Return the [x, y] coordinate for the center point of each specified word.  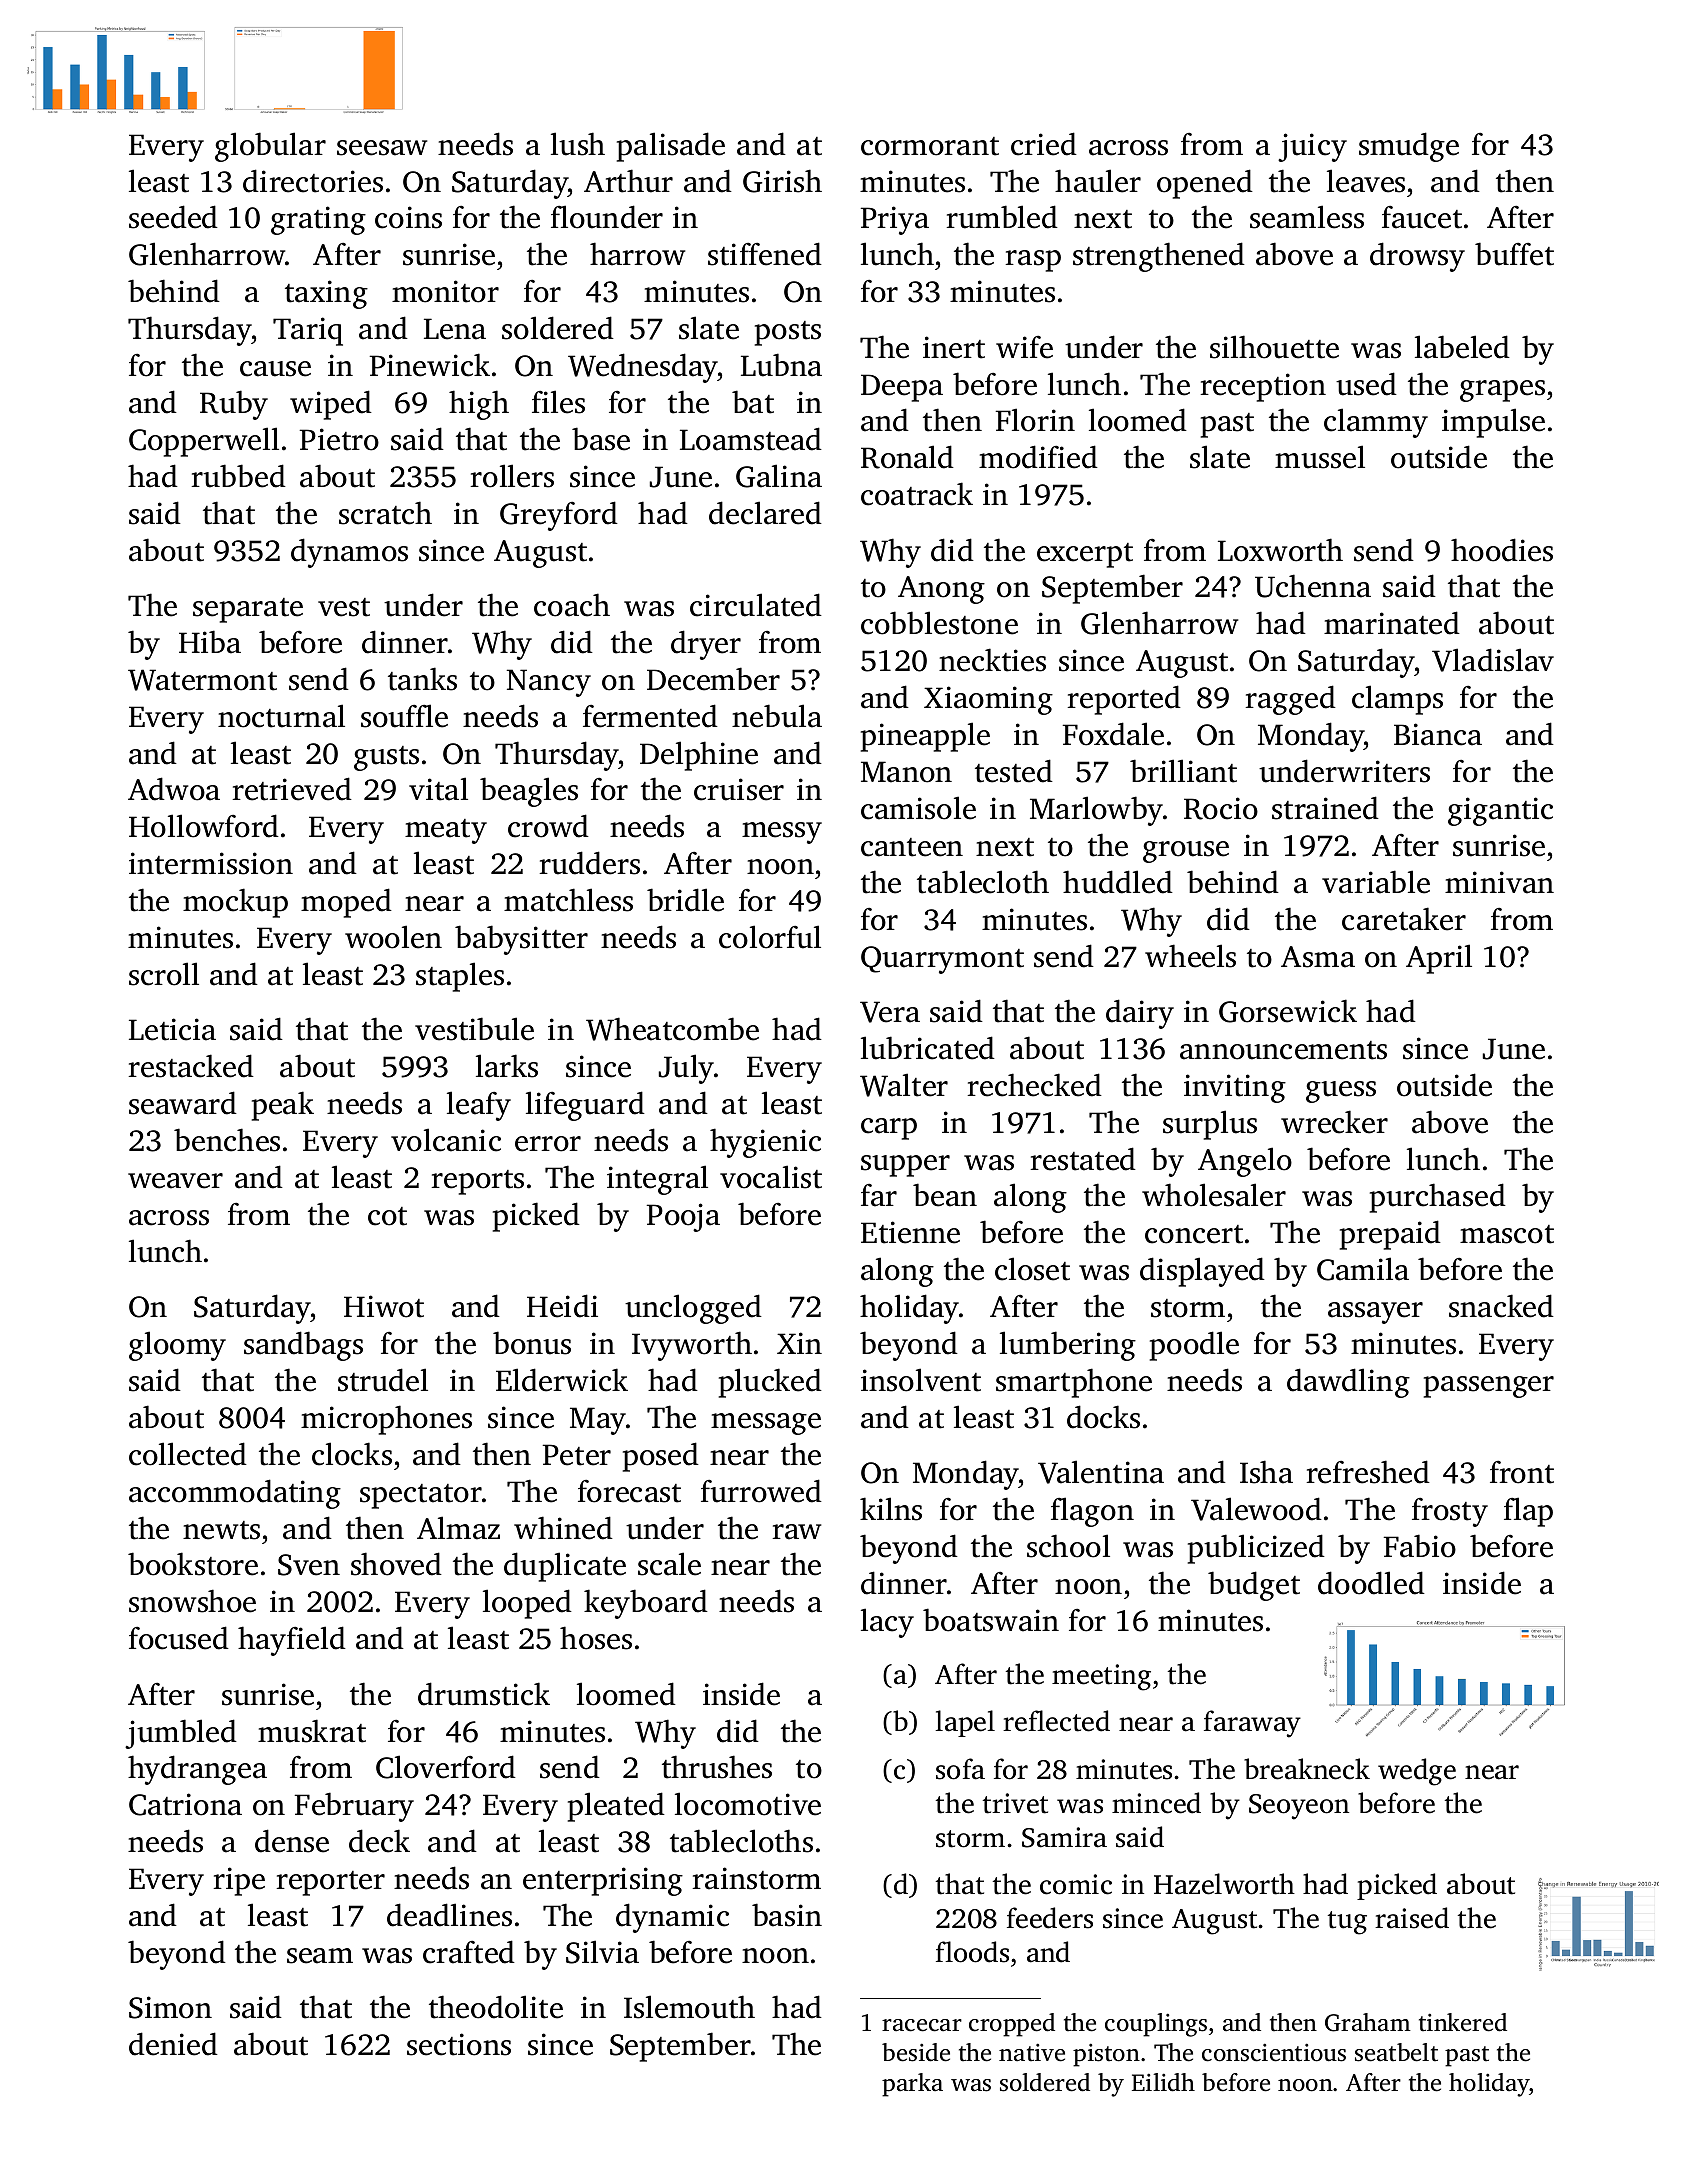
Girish [782, 181]
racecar [922, 2025]
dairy [1140, 1014]
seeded [173, 217]
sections [459, 2044]
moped [346, 903]
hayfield [292, 1641]
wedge [1417, 1772]
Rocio [1221, 808]
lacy [887, 1623]
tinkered [1463, 2022]
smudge [1409, 147]
